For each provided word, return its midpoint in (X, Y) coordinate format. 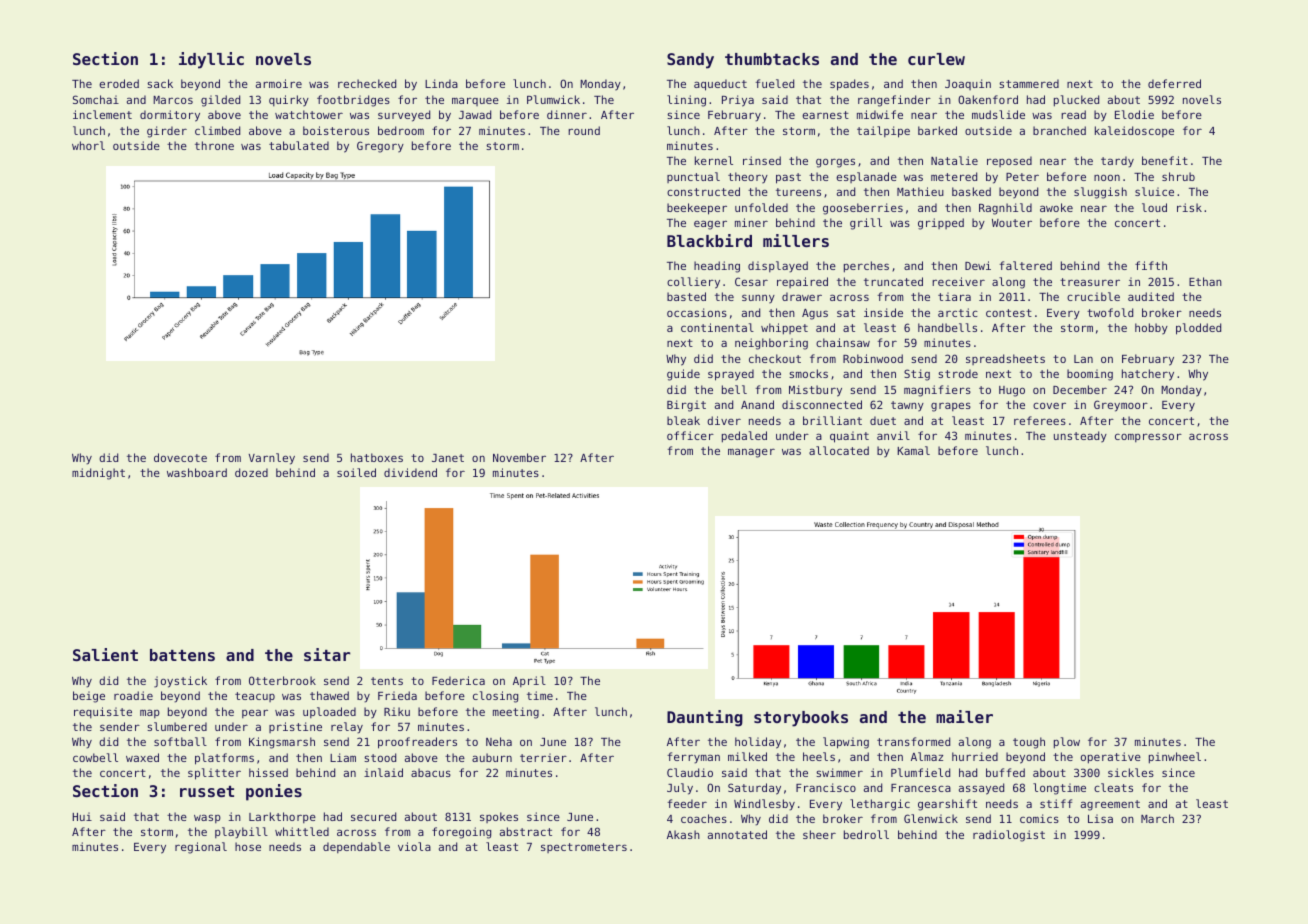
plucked (1076, 101)
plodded (1198, 329)
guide (683, 375)
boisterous (336, 130)
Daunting (705, 718)
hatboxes (377, 457)
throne (214, 145)
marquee (475, 101)
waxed (142, 757)
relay (347, 728)
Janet (448, 458)
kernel (714, 160)
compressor (1148, 437)
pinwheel (1175, 758)
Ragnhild (1005, 209)
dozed (251, 472)
